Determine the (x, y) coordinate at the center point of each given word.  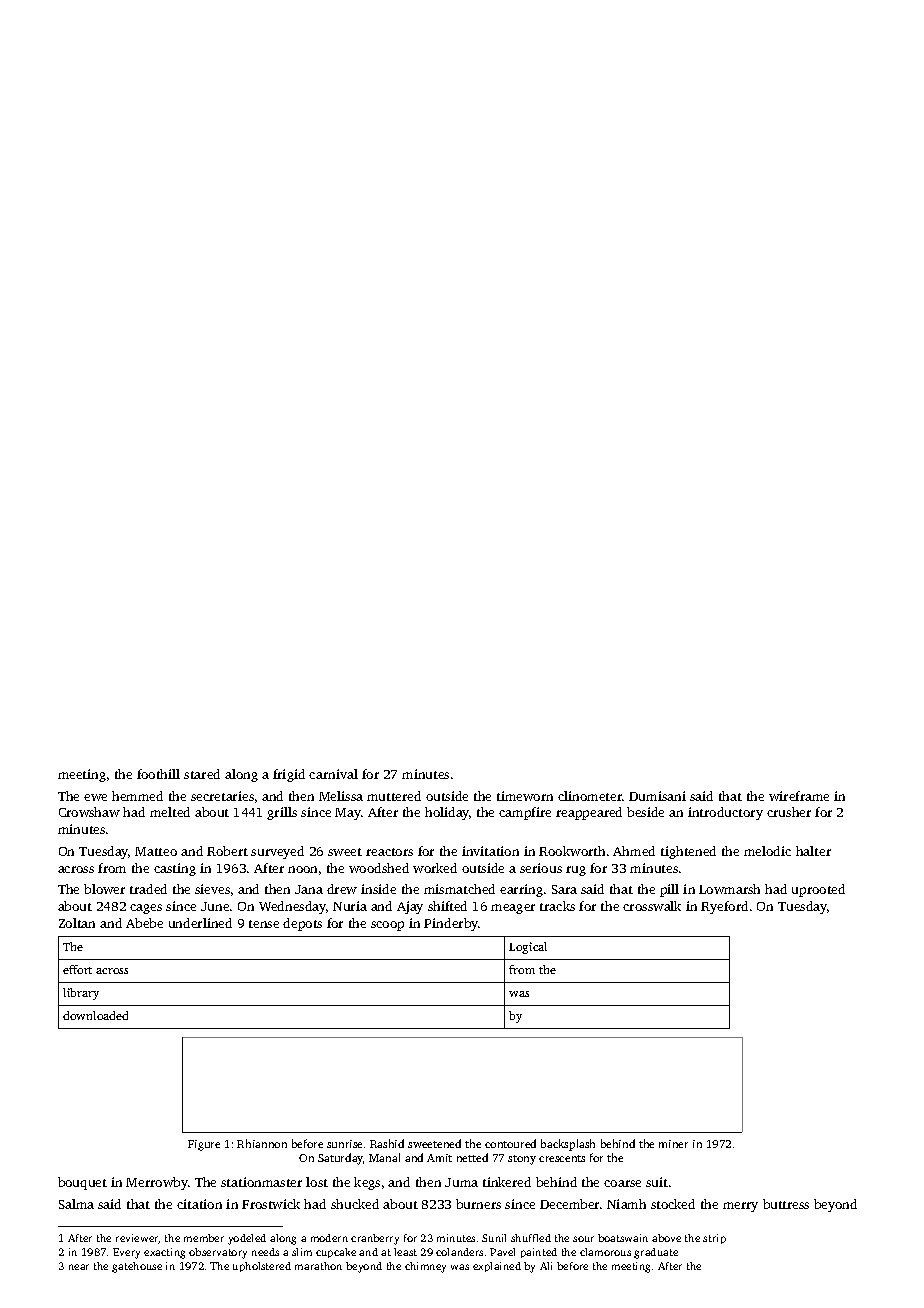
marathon (318, 1266)
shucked (355, 1204)
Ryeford (724, 907)
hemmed (137, 796)
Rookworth (572, 851)
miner (673, 1144)
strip (714, 1239)
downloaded (95, 1015)
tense (264, 924)
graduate (656, 1253)
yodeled (247, 1239)
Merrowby (157, 1183)
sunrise (344, 1144)
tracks (557, 906)
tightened (688, 852)
